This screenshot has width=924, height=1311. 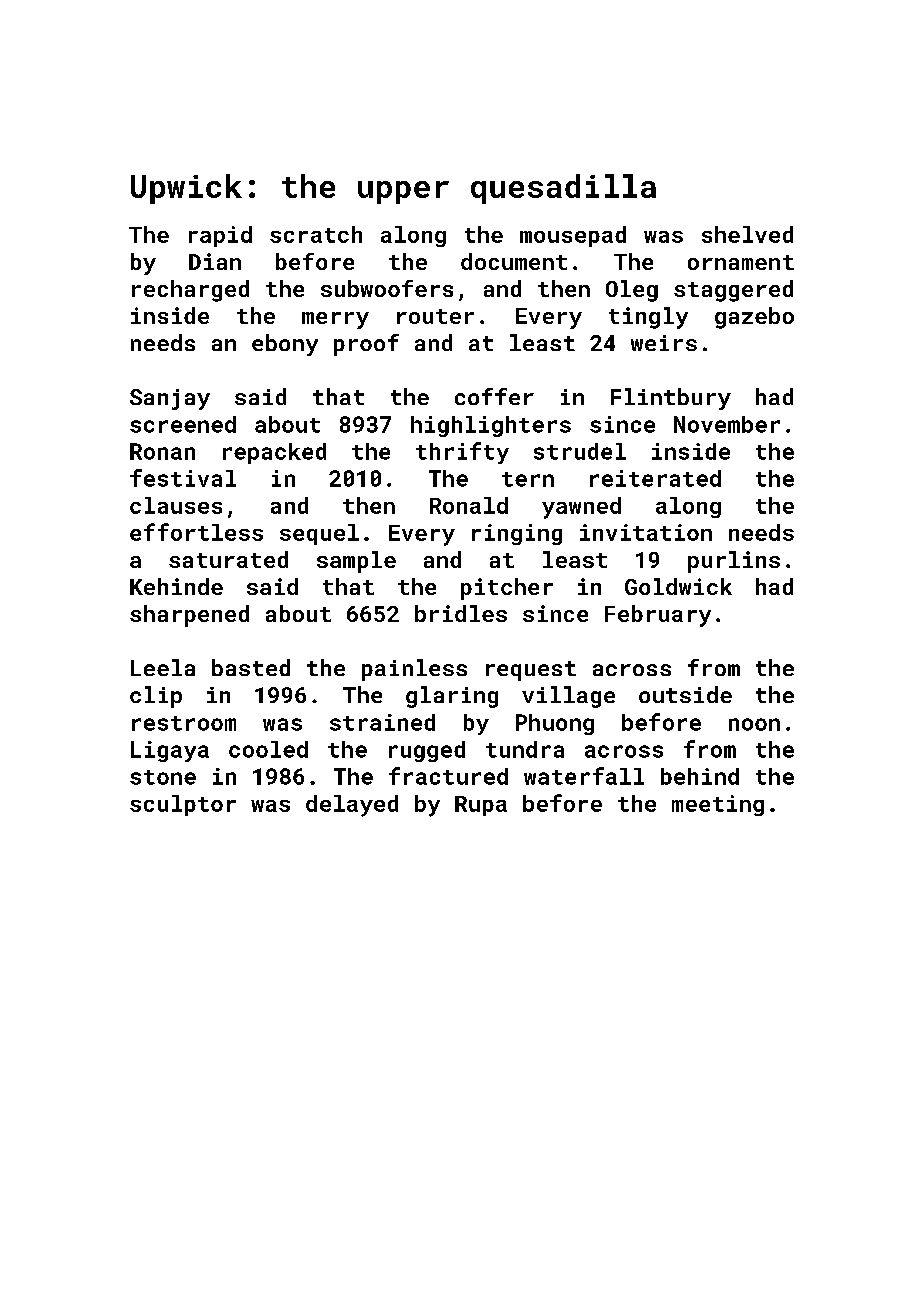 What do you see at coordinates (481, 806) in the screenshot?
I see `Rupa` at bounding box center [481, 806].
